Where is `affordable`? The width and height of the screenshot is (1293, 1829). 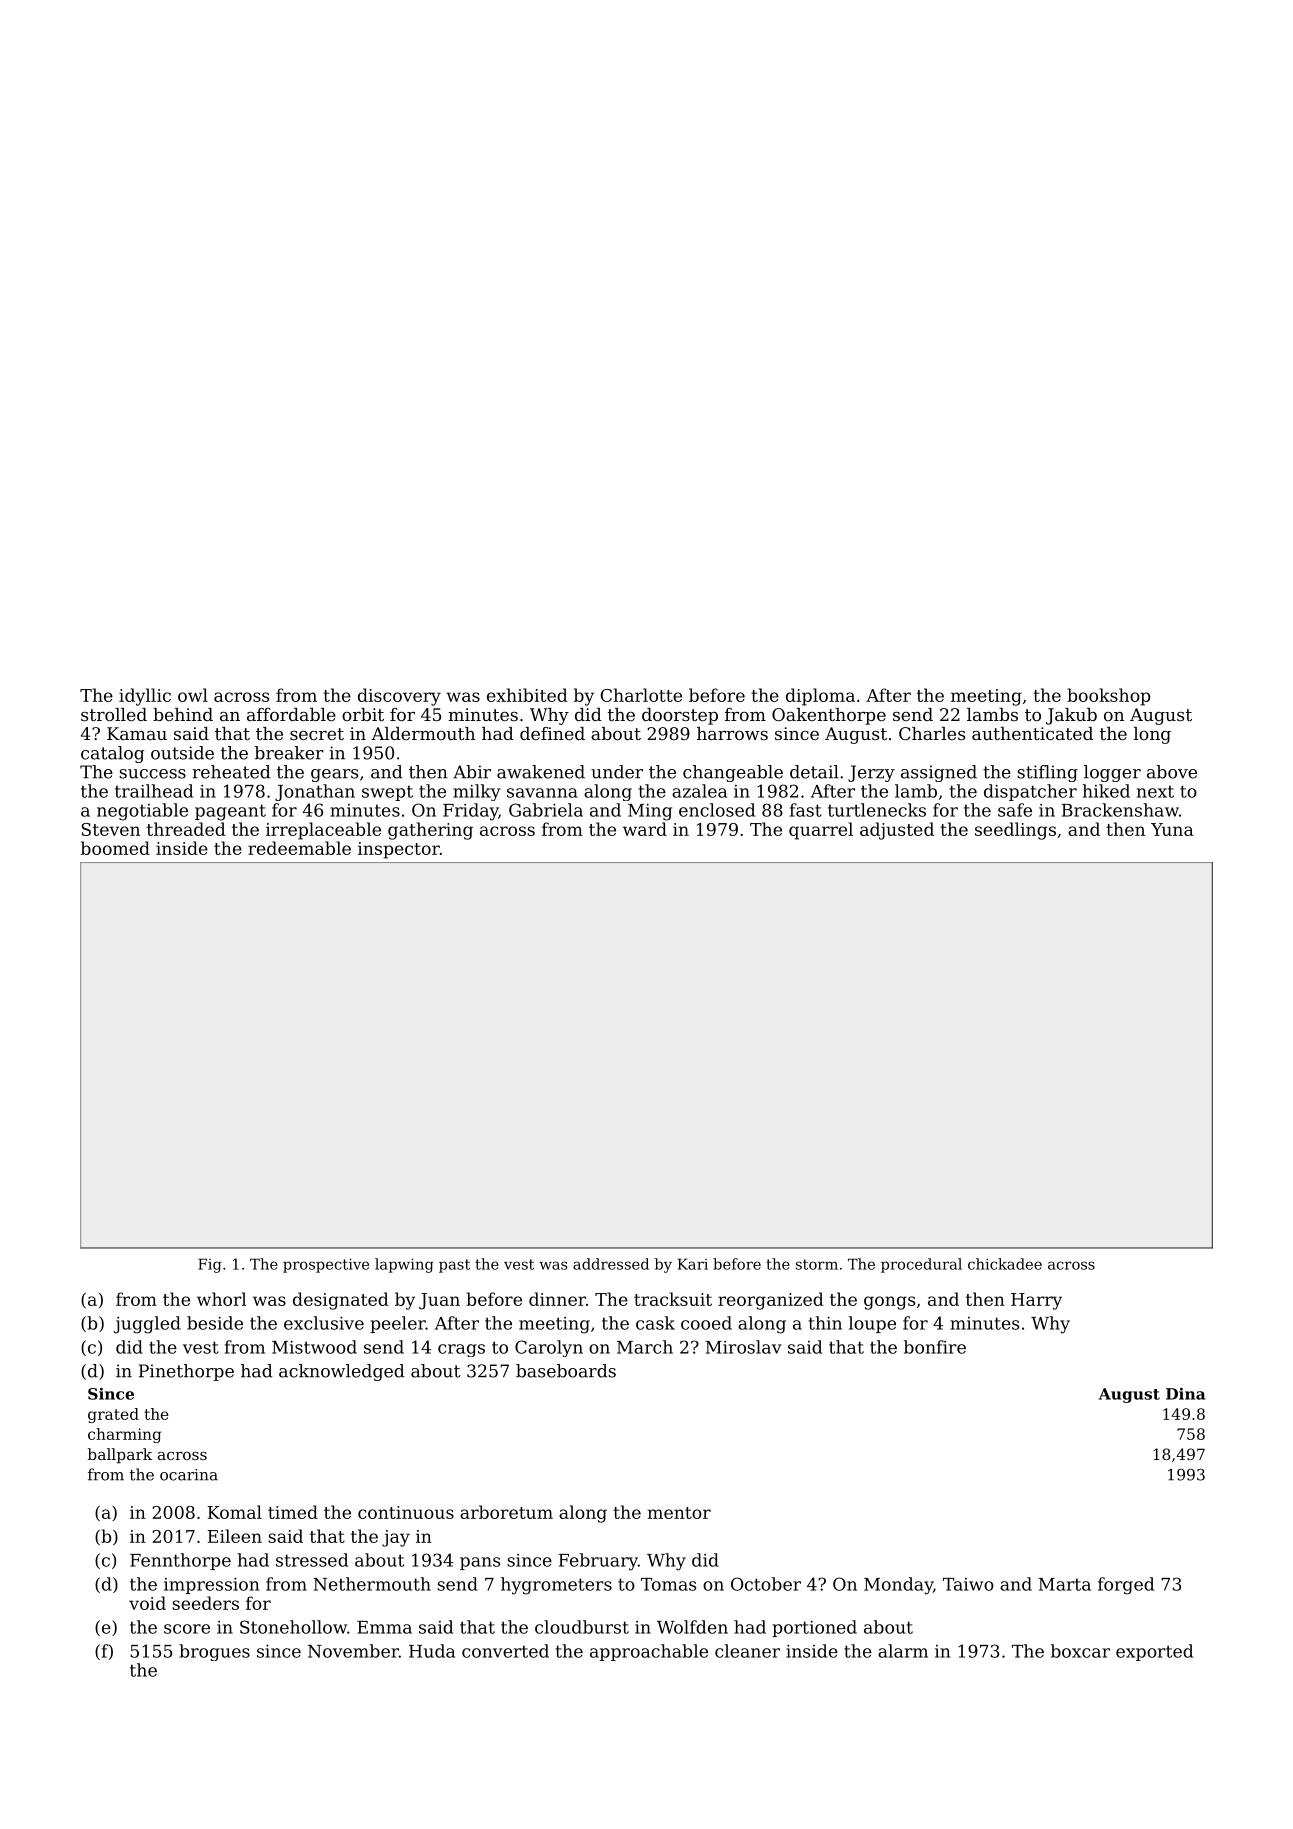
affordable is located at coordinates (291, 714).
